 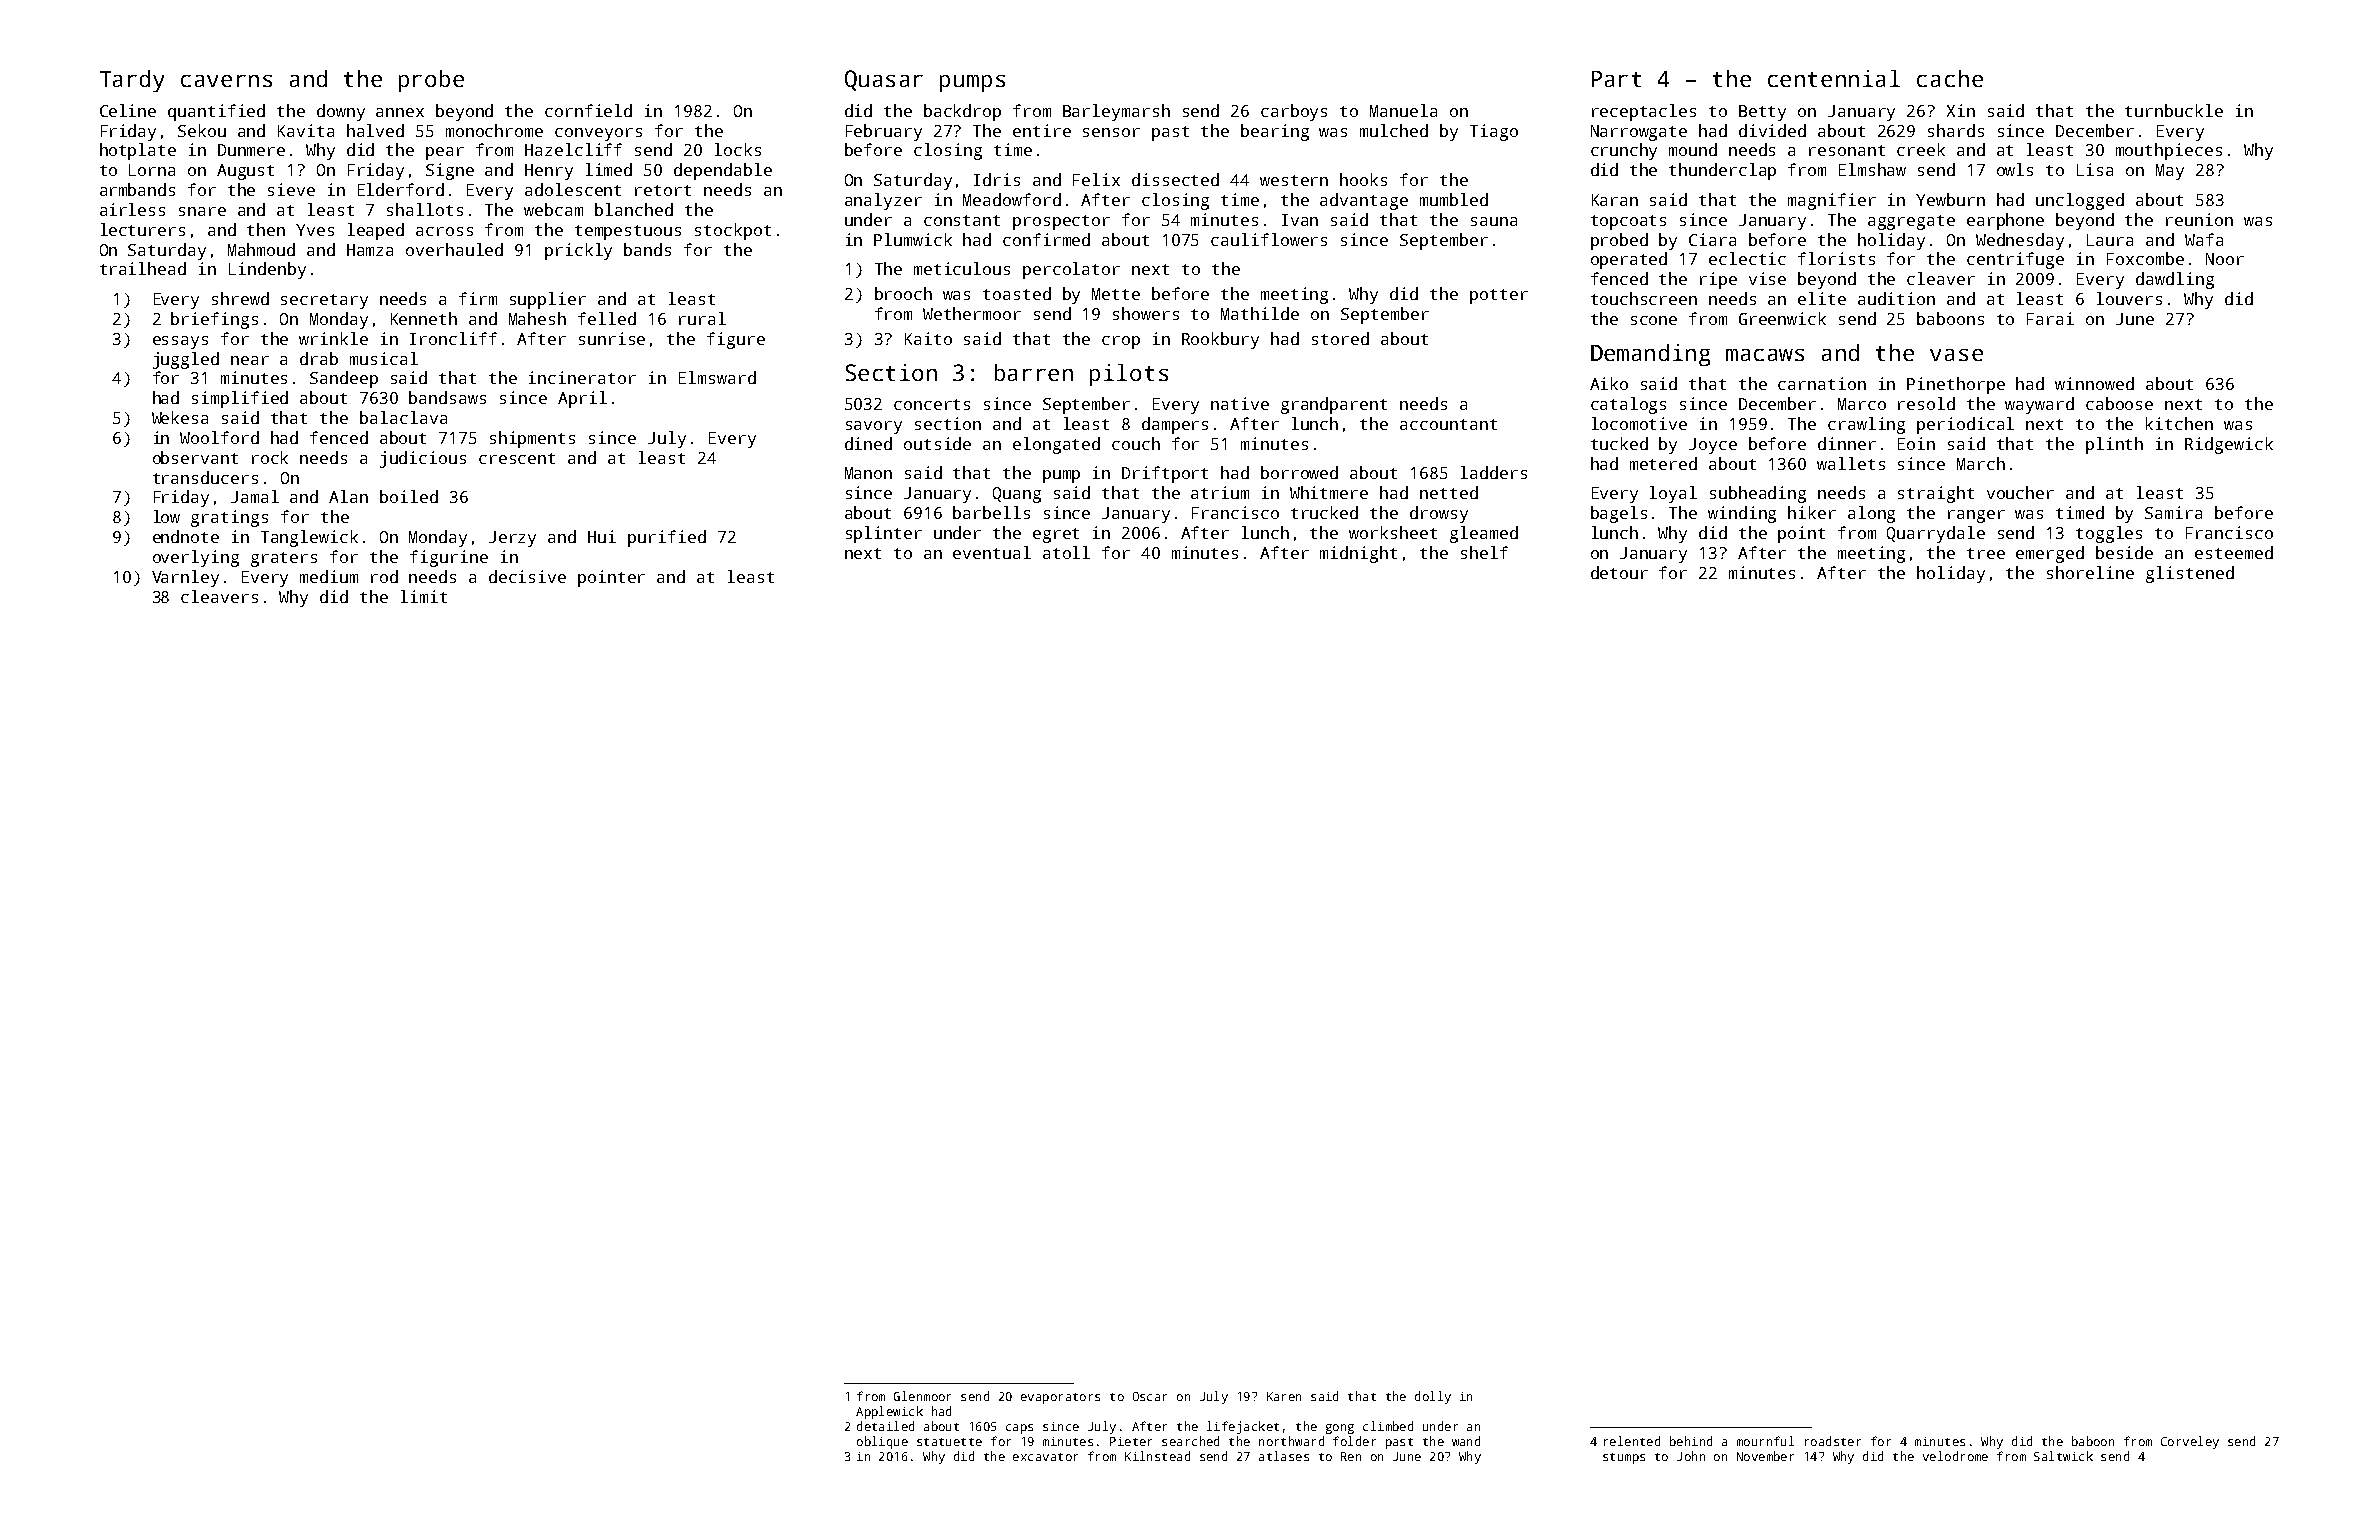 I want to click on shoreline, so click(x=2090, y=572).
